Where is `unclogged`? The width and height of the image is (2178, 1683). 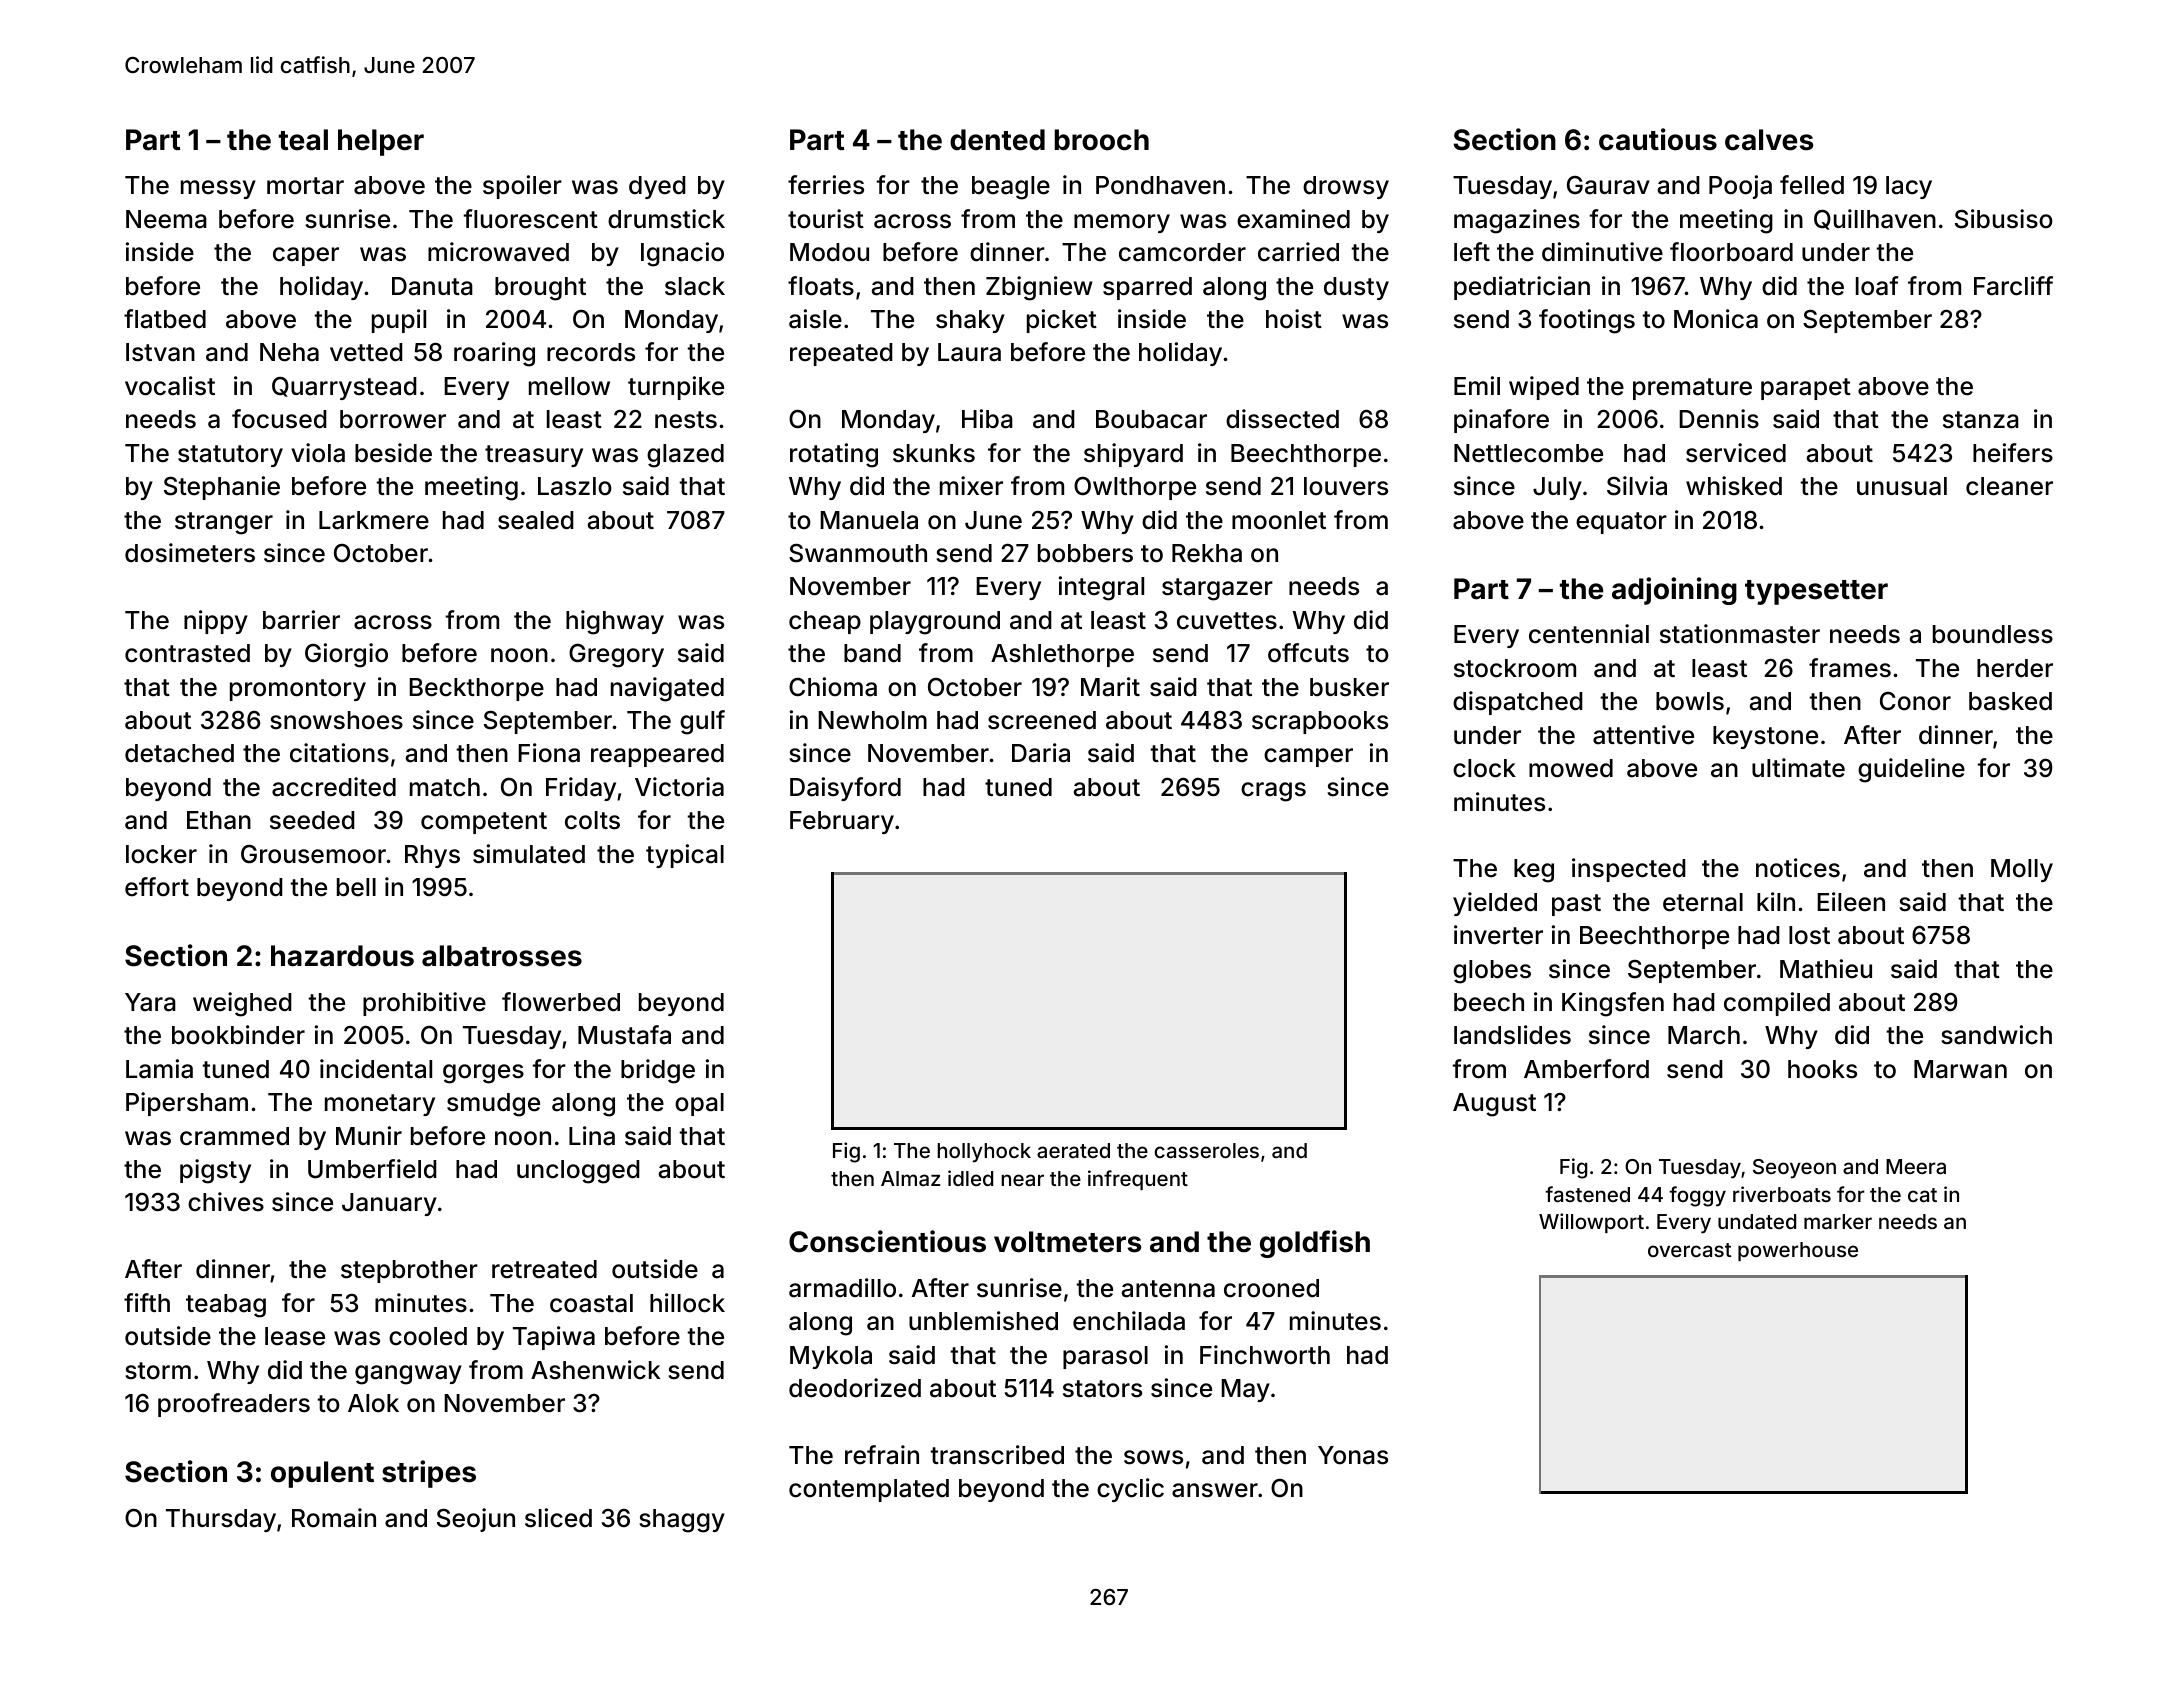
unclogged is located at coordinates (578, 1172).
